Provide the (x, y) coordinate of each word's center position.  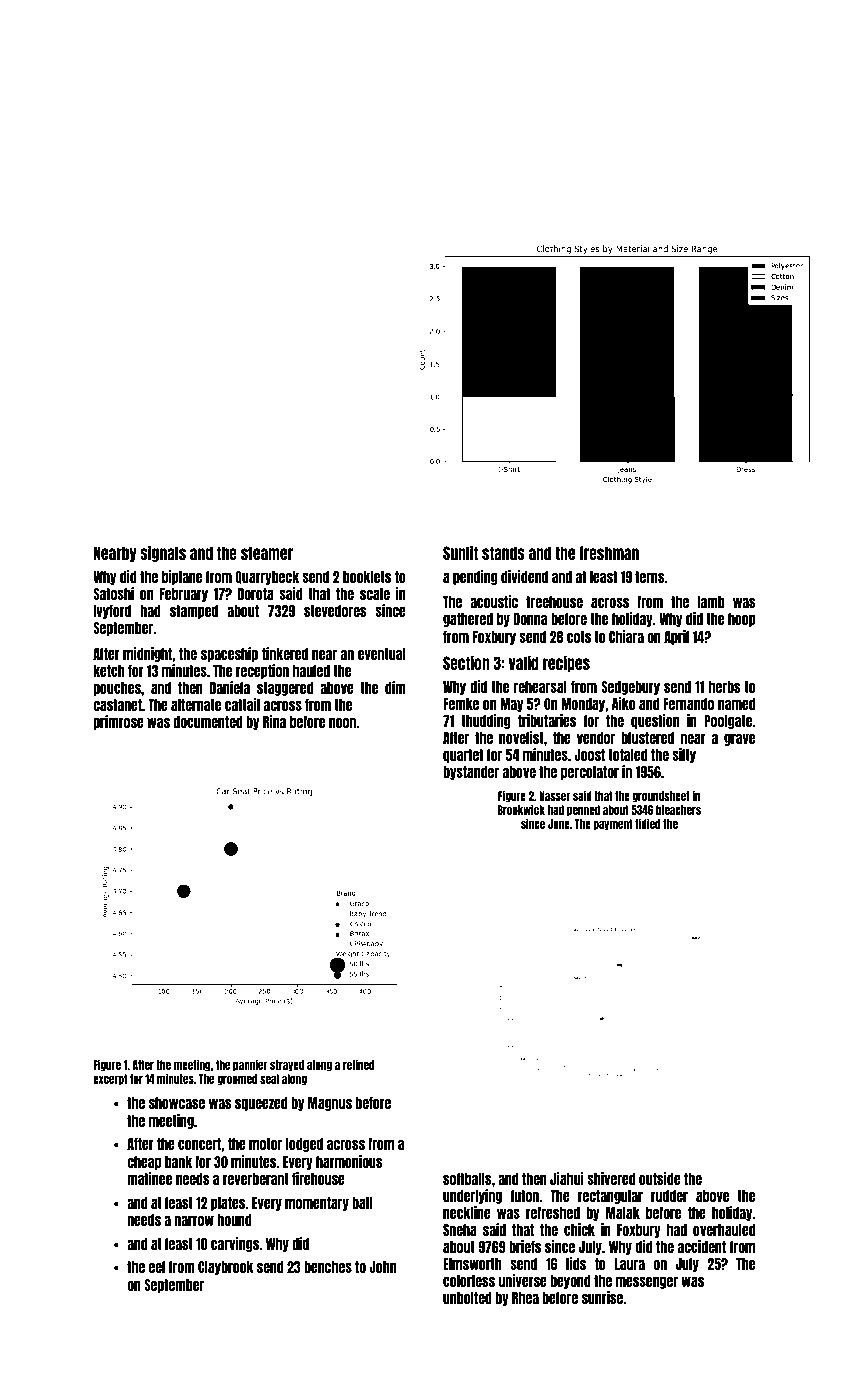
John (382, 1267)
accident (702, 1246)
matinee (149, 1178)
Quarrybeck (267, 578)
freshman (609, 553)
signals (163, 553)
